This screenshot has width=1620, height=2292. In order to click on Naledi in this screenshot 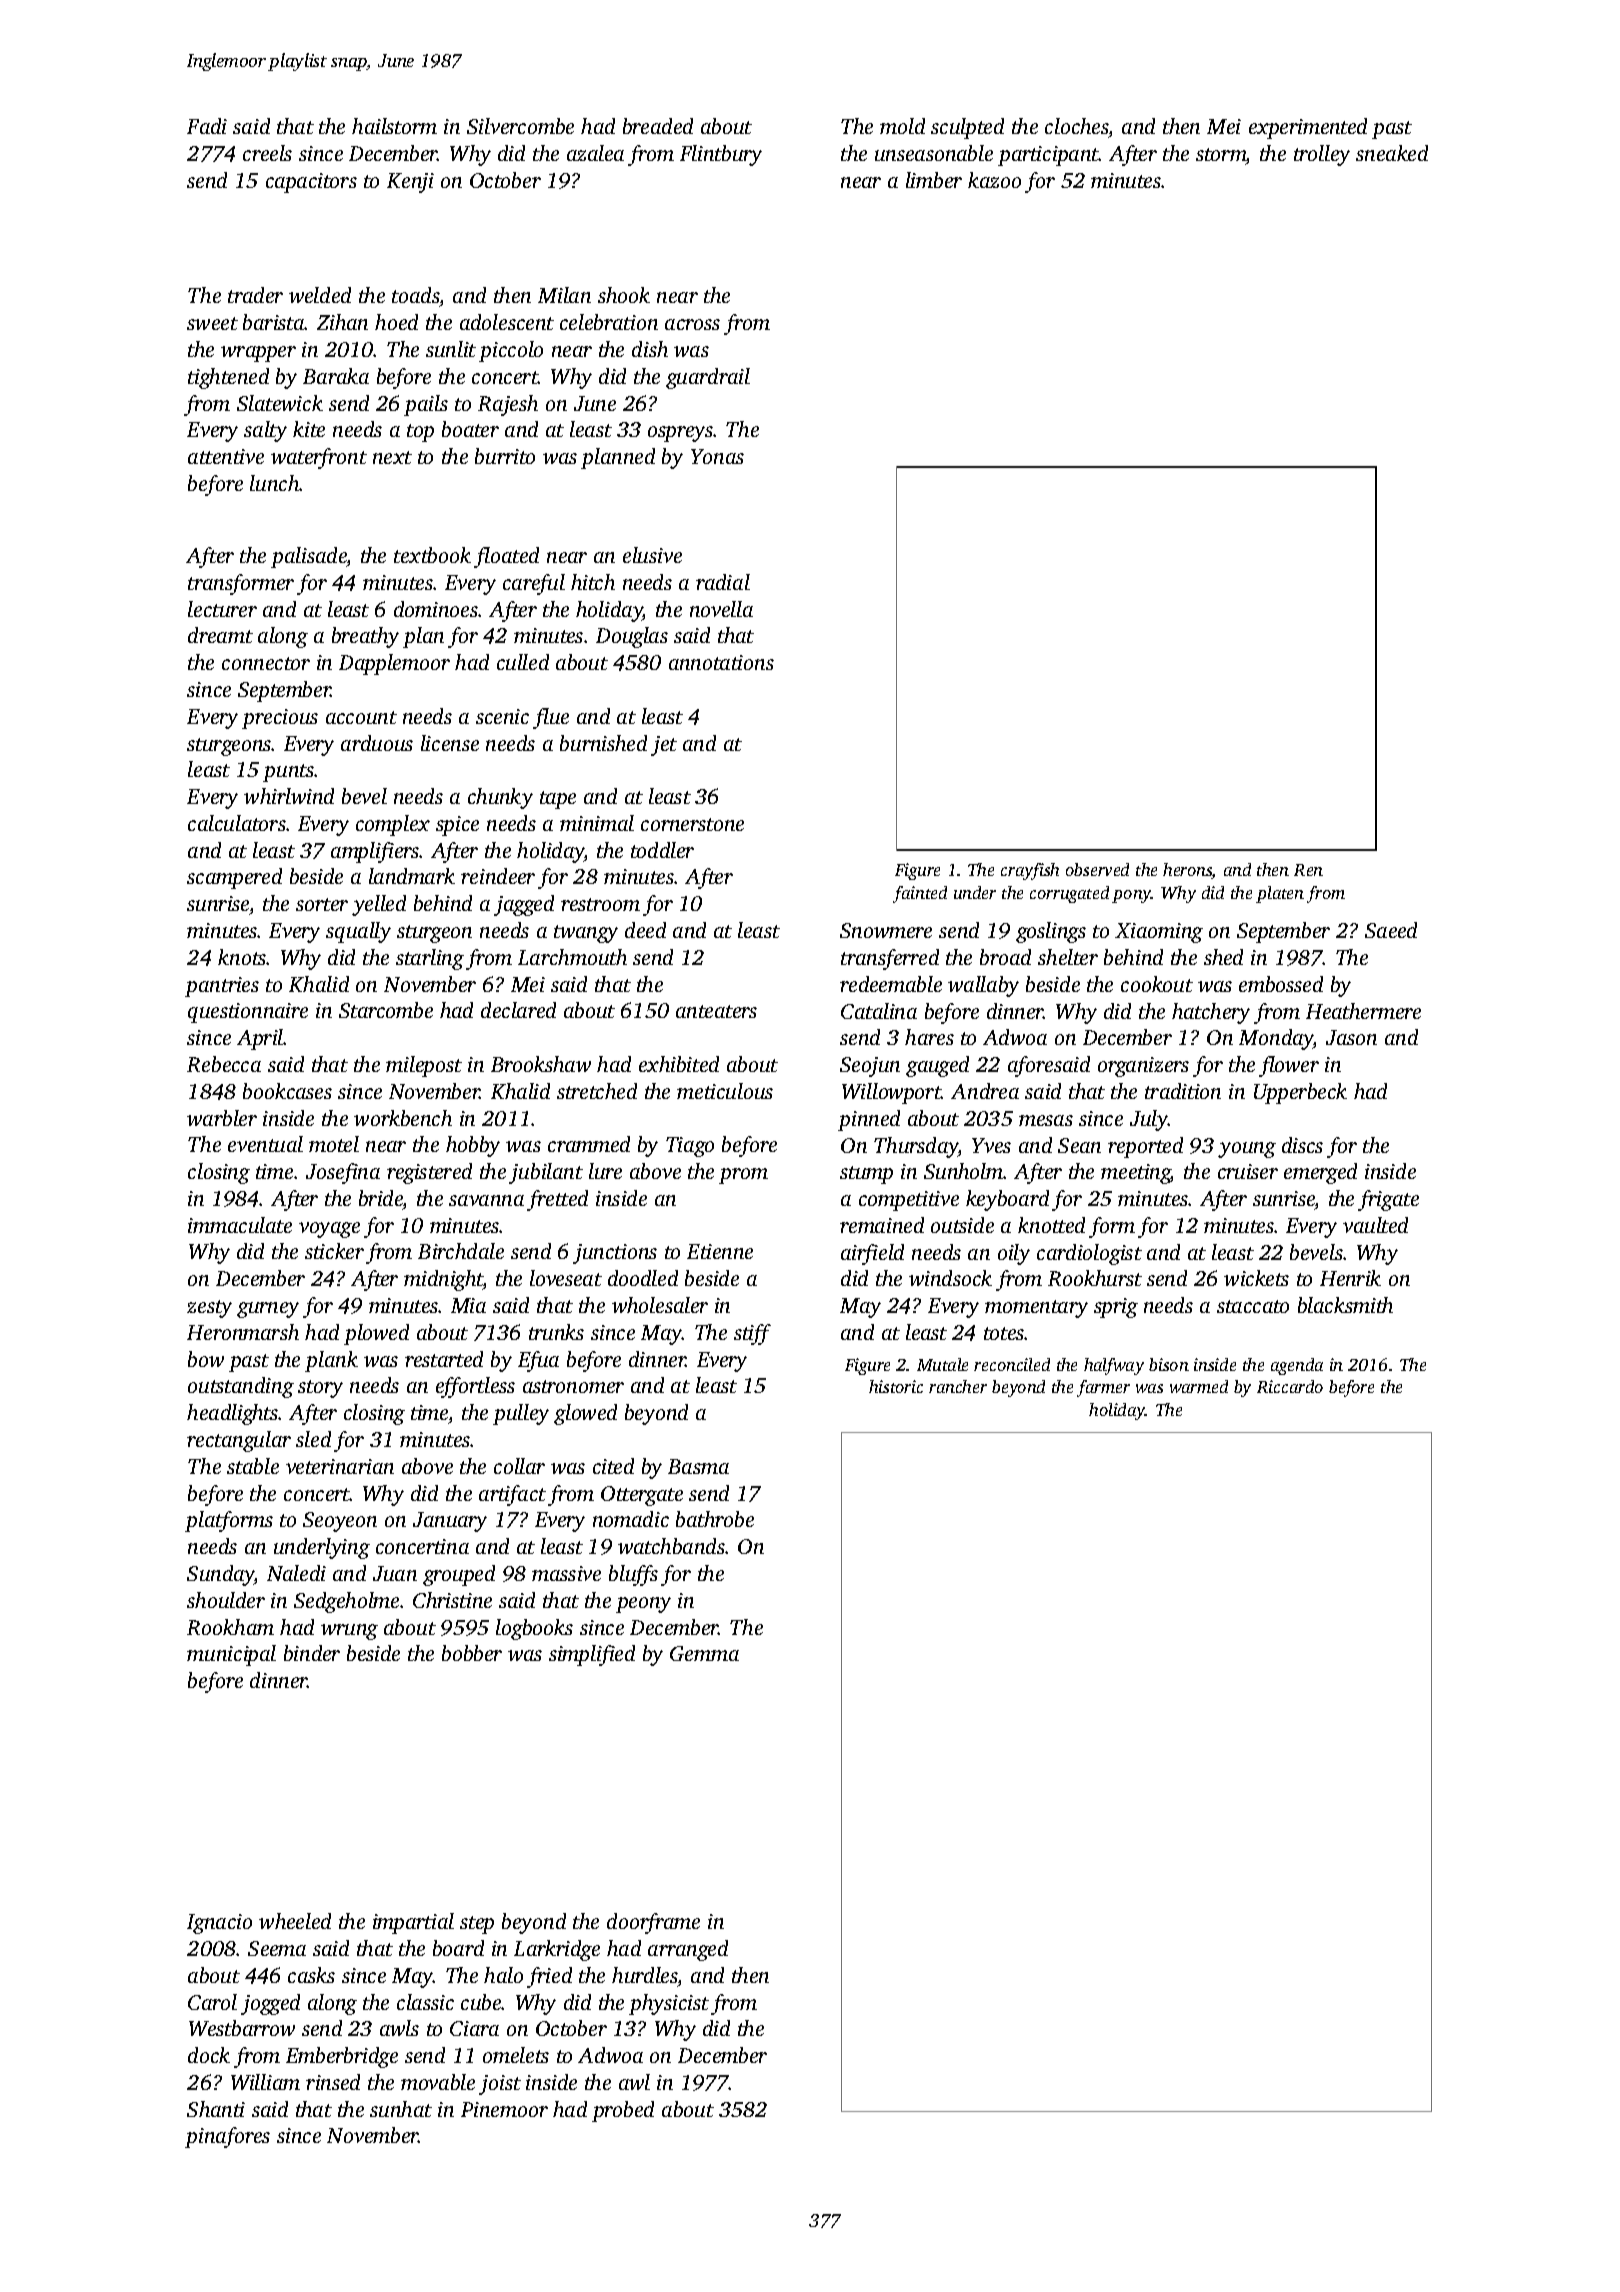, I will do `click(296, 1573)`.
